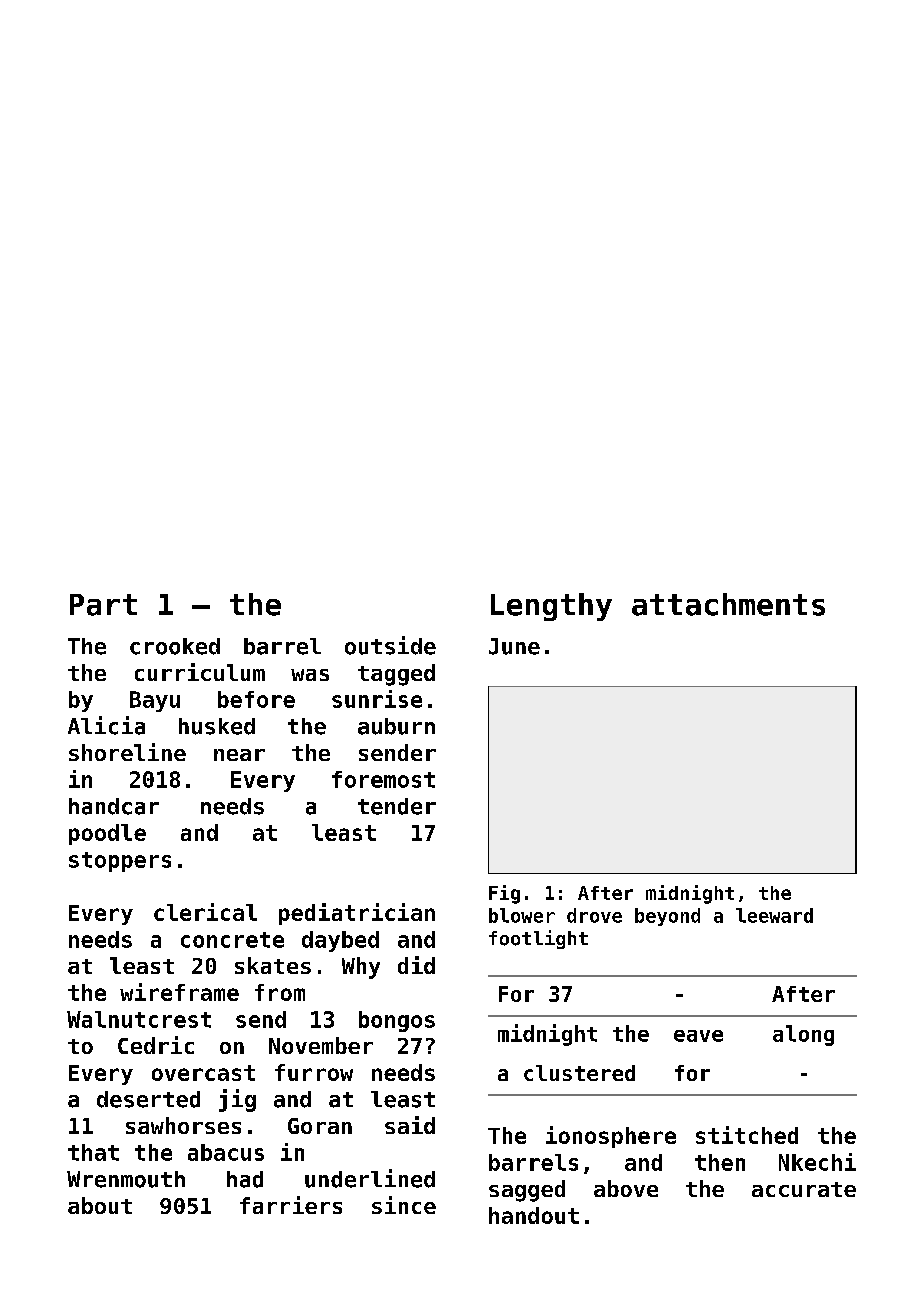 The image size is (924, 1311). Describe the element at coordinates (175, 646) in the screenshot. I see `crooked` at that location.
